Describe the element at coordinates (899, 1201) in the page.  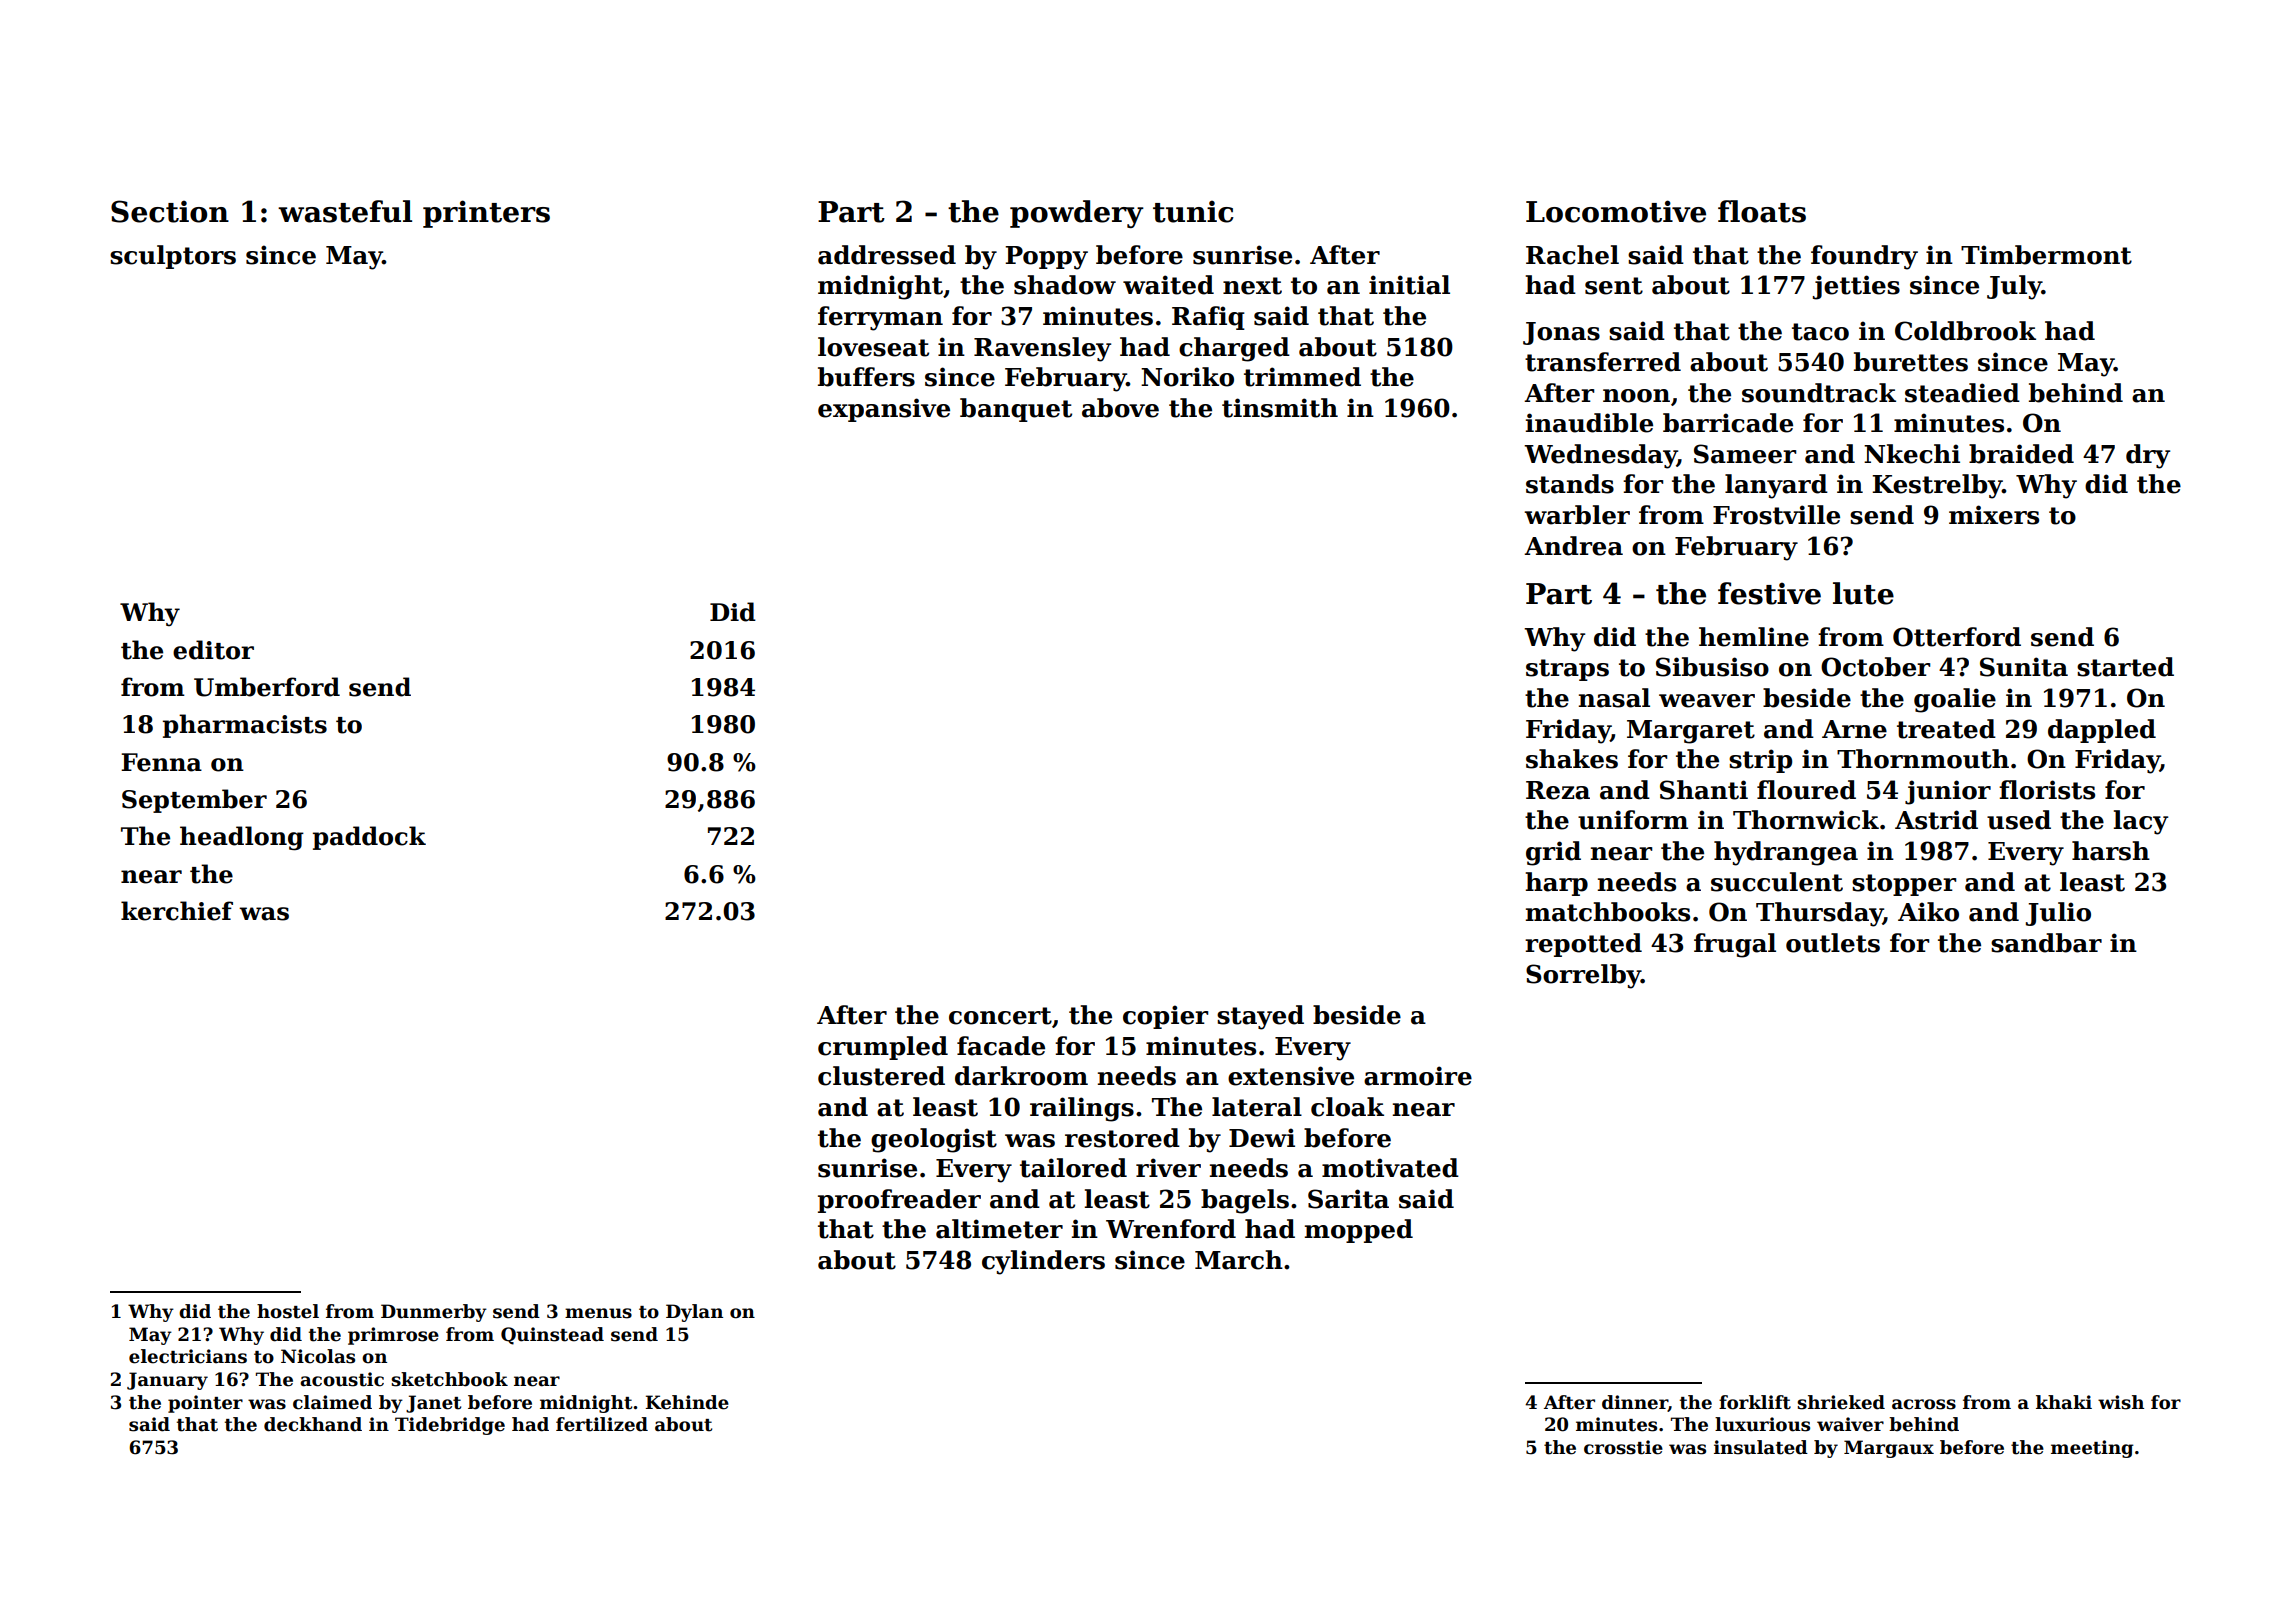
I see `proofreader` at that location.
